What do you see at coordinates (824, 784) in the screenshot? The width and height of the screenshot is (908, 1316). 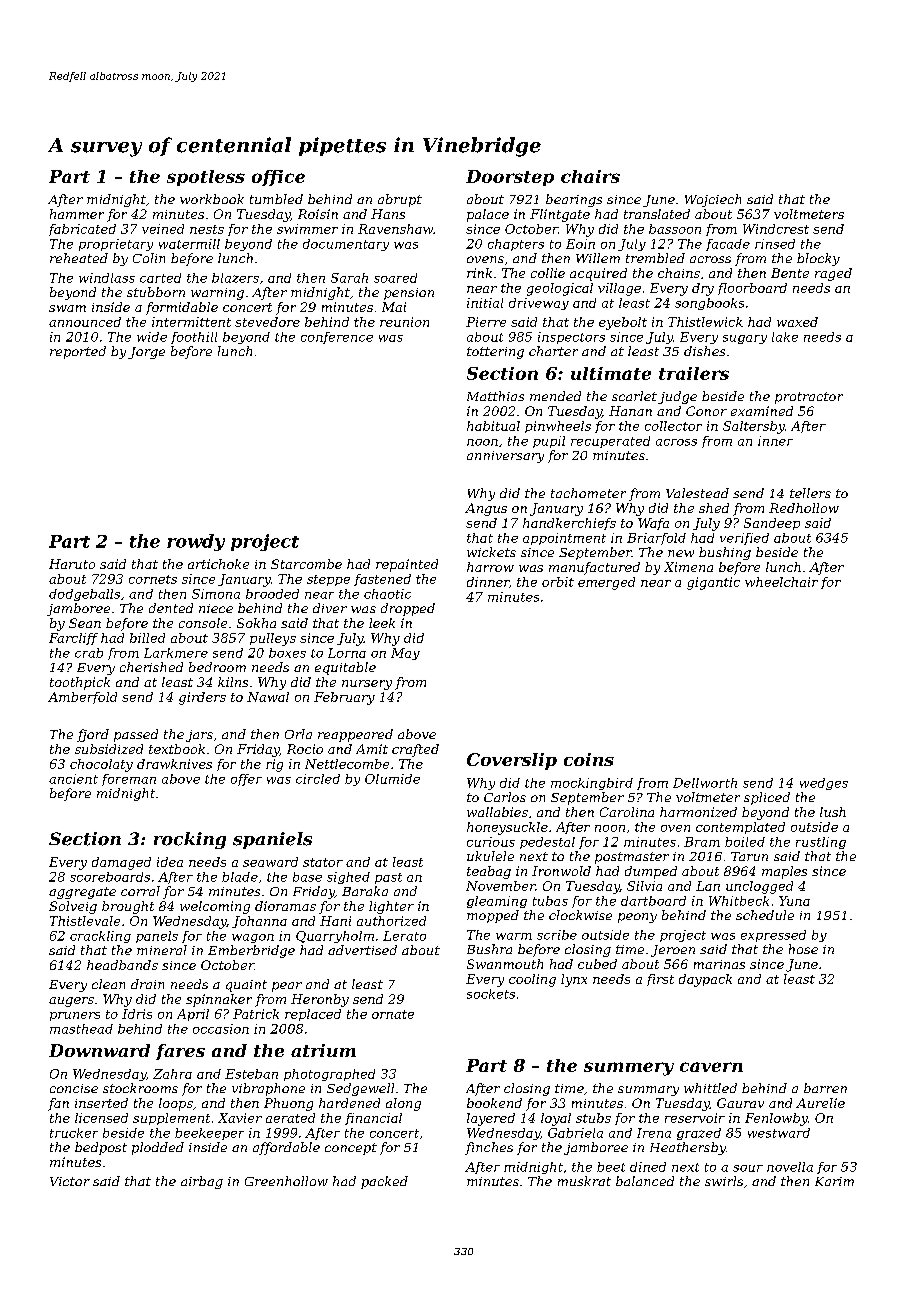 I see `wedges` at bounding box center [824, 784].
